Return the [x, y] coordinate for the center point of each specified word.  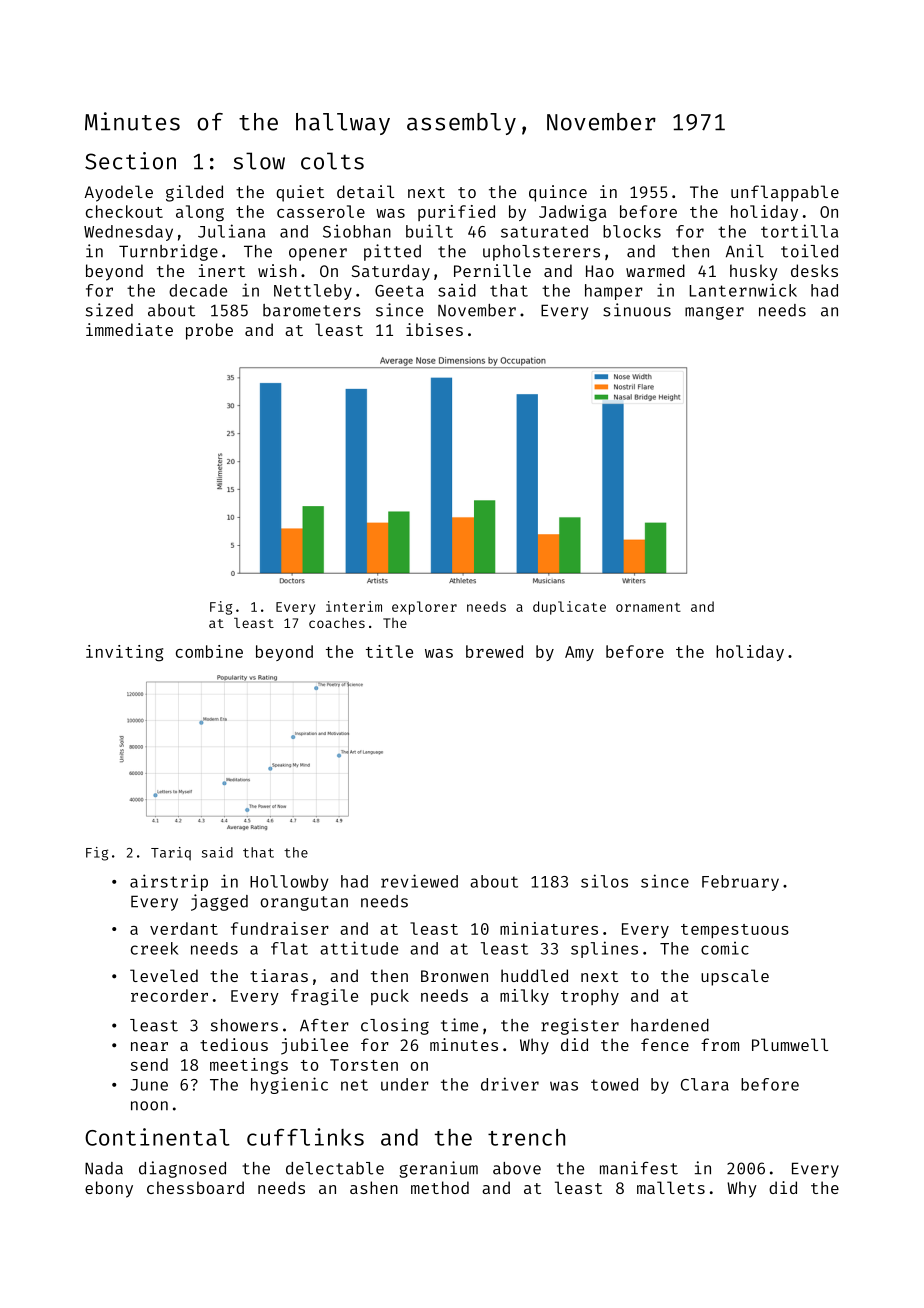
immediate [129, 329]
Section [130, 161]
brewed [494, 651]
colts [332, 161]
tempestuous [735, 931]
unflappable [785, 193]
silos [604, 881]
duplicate [569, 608]
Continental [157, 1137]
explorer [424, 608]
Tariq [171, 854]
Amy [579, 653]
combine [209, 651]
